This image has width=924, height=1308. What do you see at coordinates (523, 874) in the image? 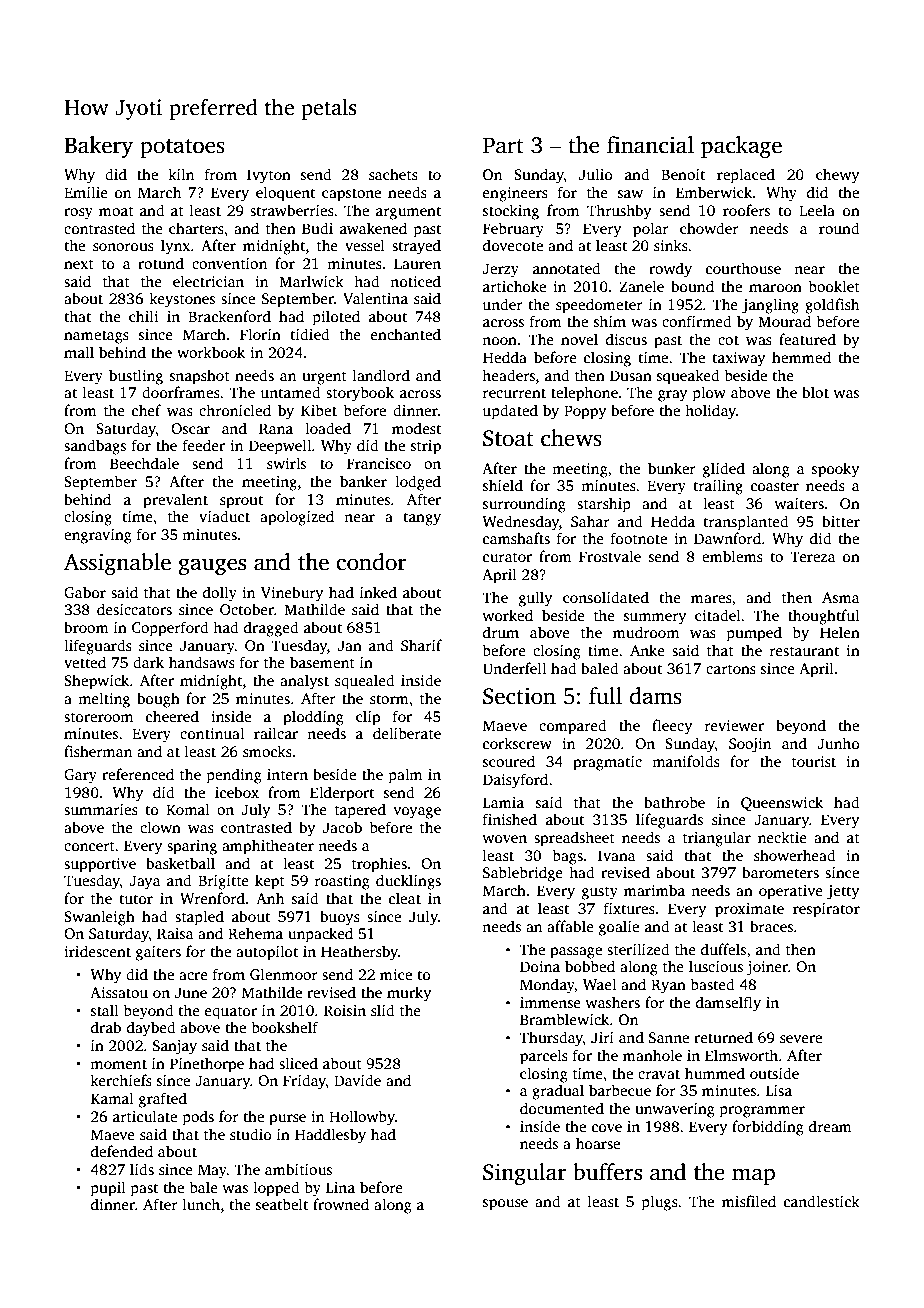
I see `Sablebridge` at bounding box center [523, 874].
